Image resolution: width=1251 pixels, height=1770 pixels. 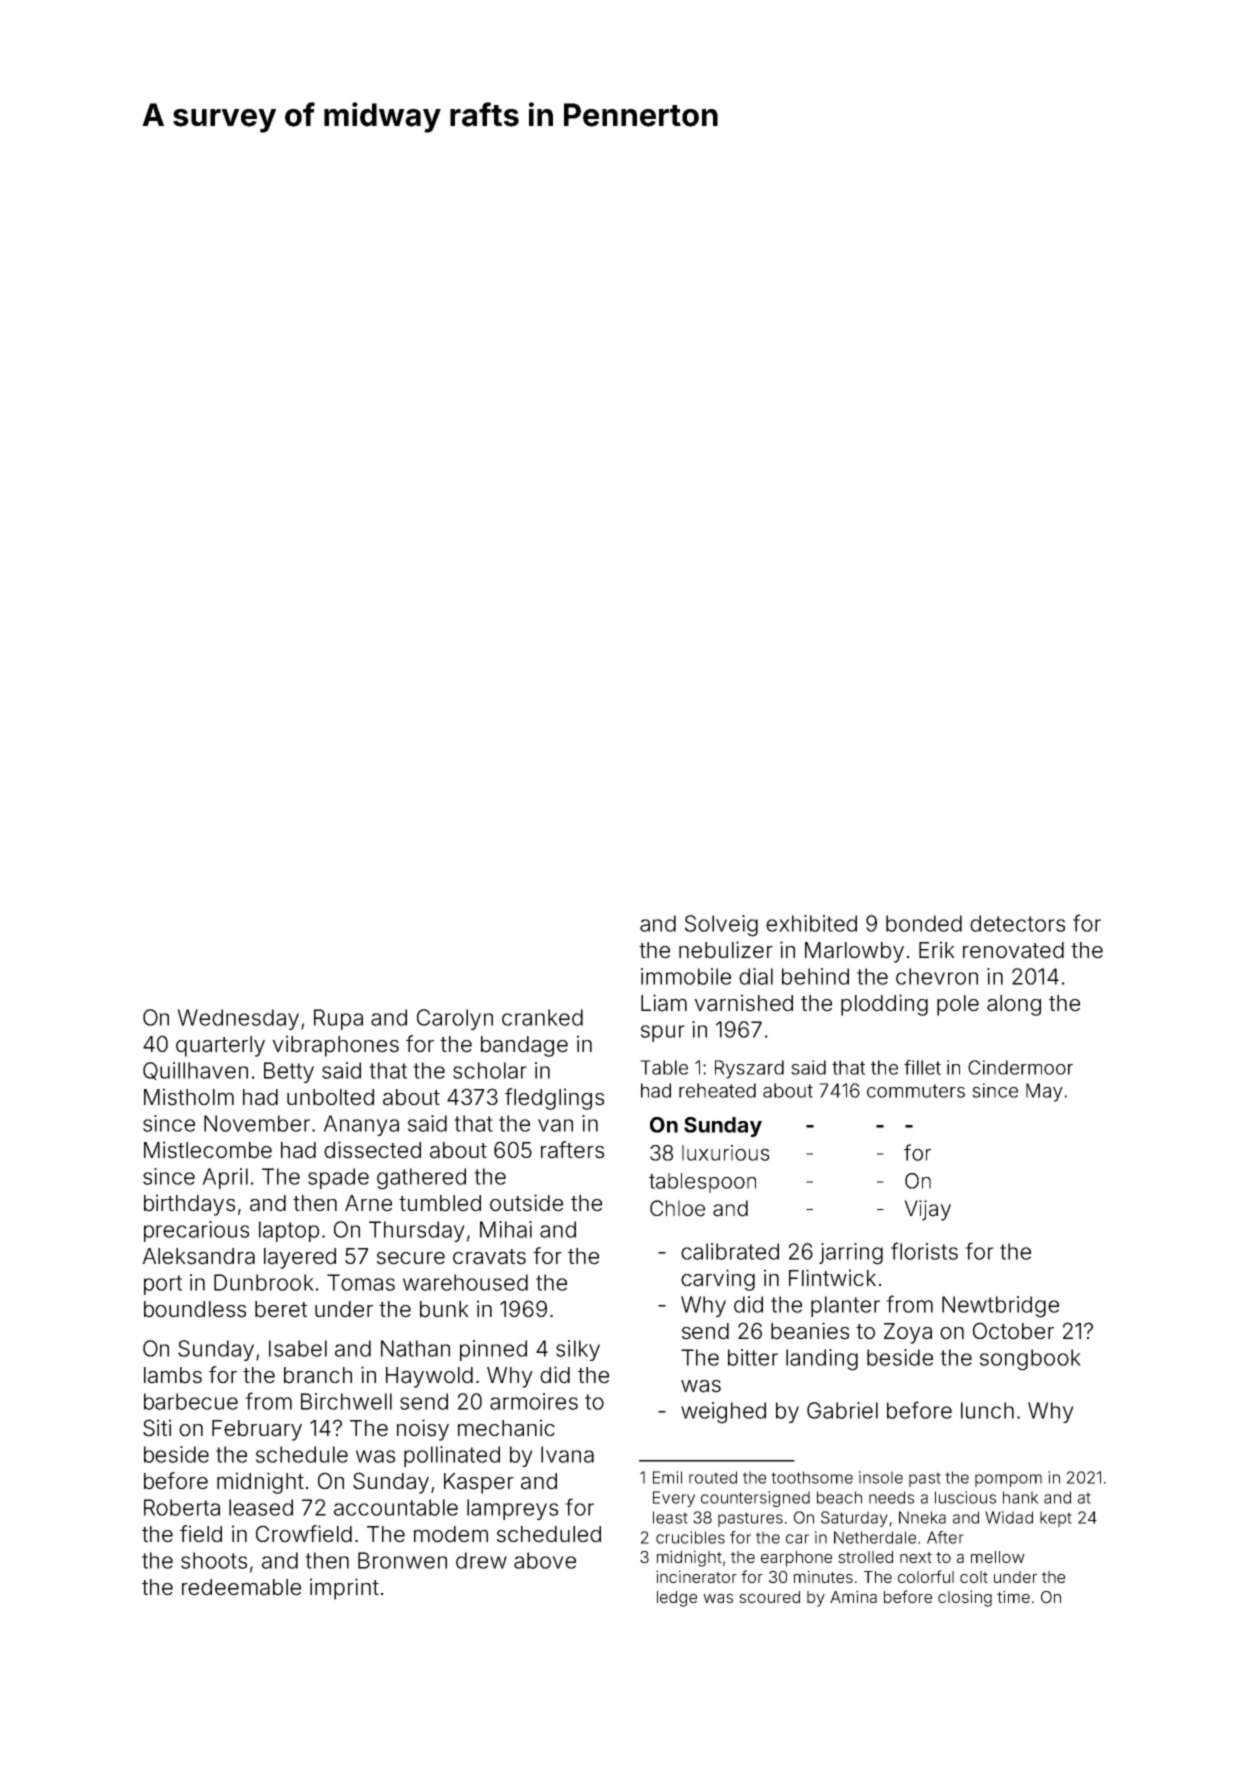 I want to click on crucibles, so click(x=690, y=1537).
